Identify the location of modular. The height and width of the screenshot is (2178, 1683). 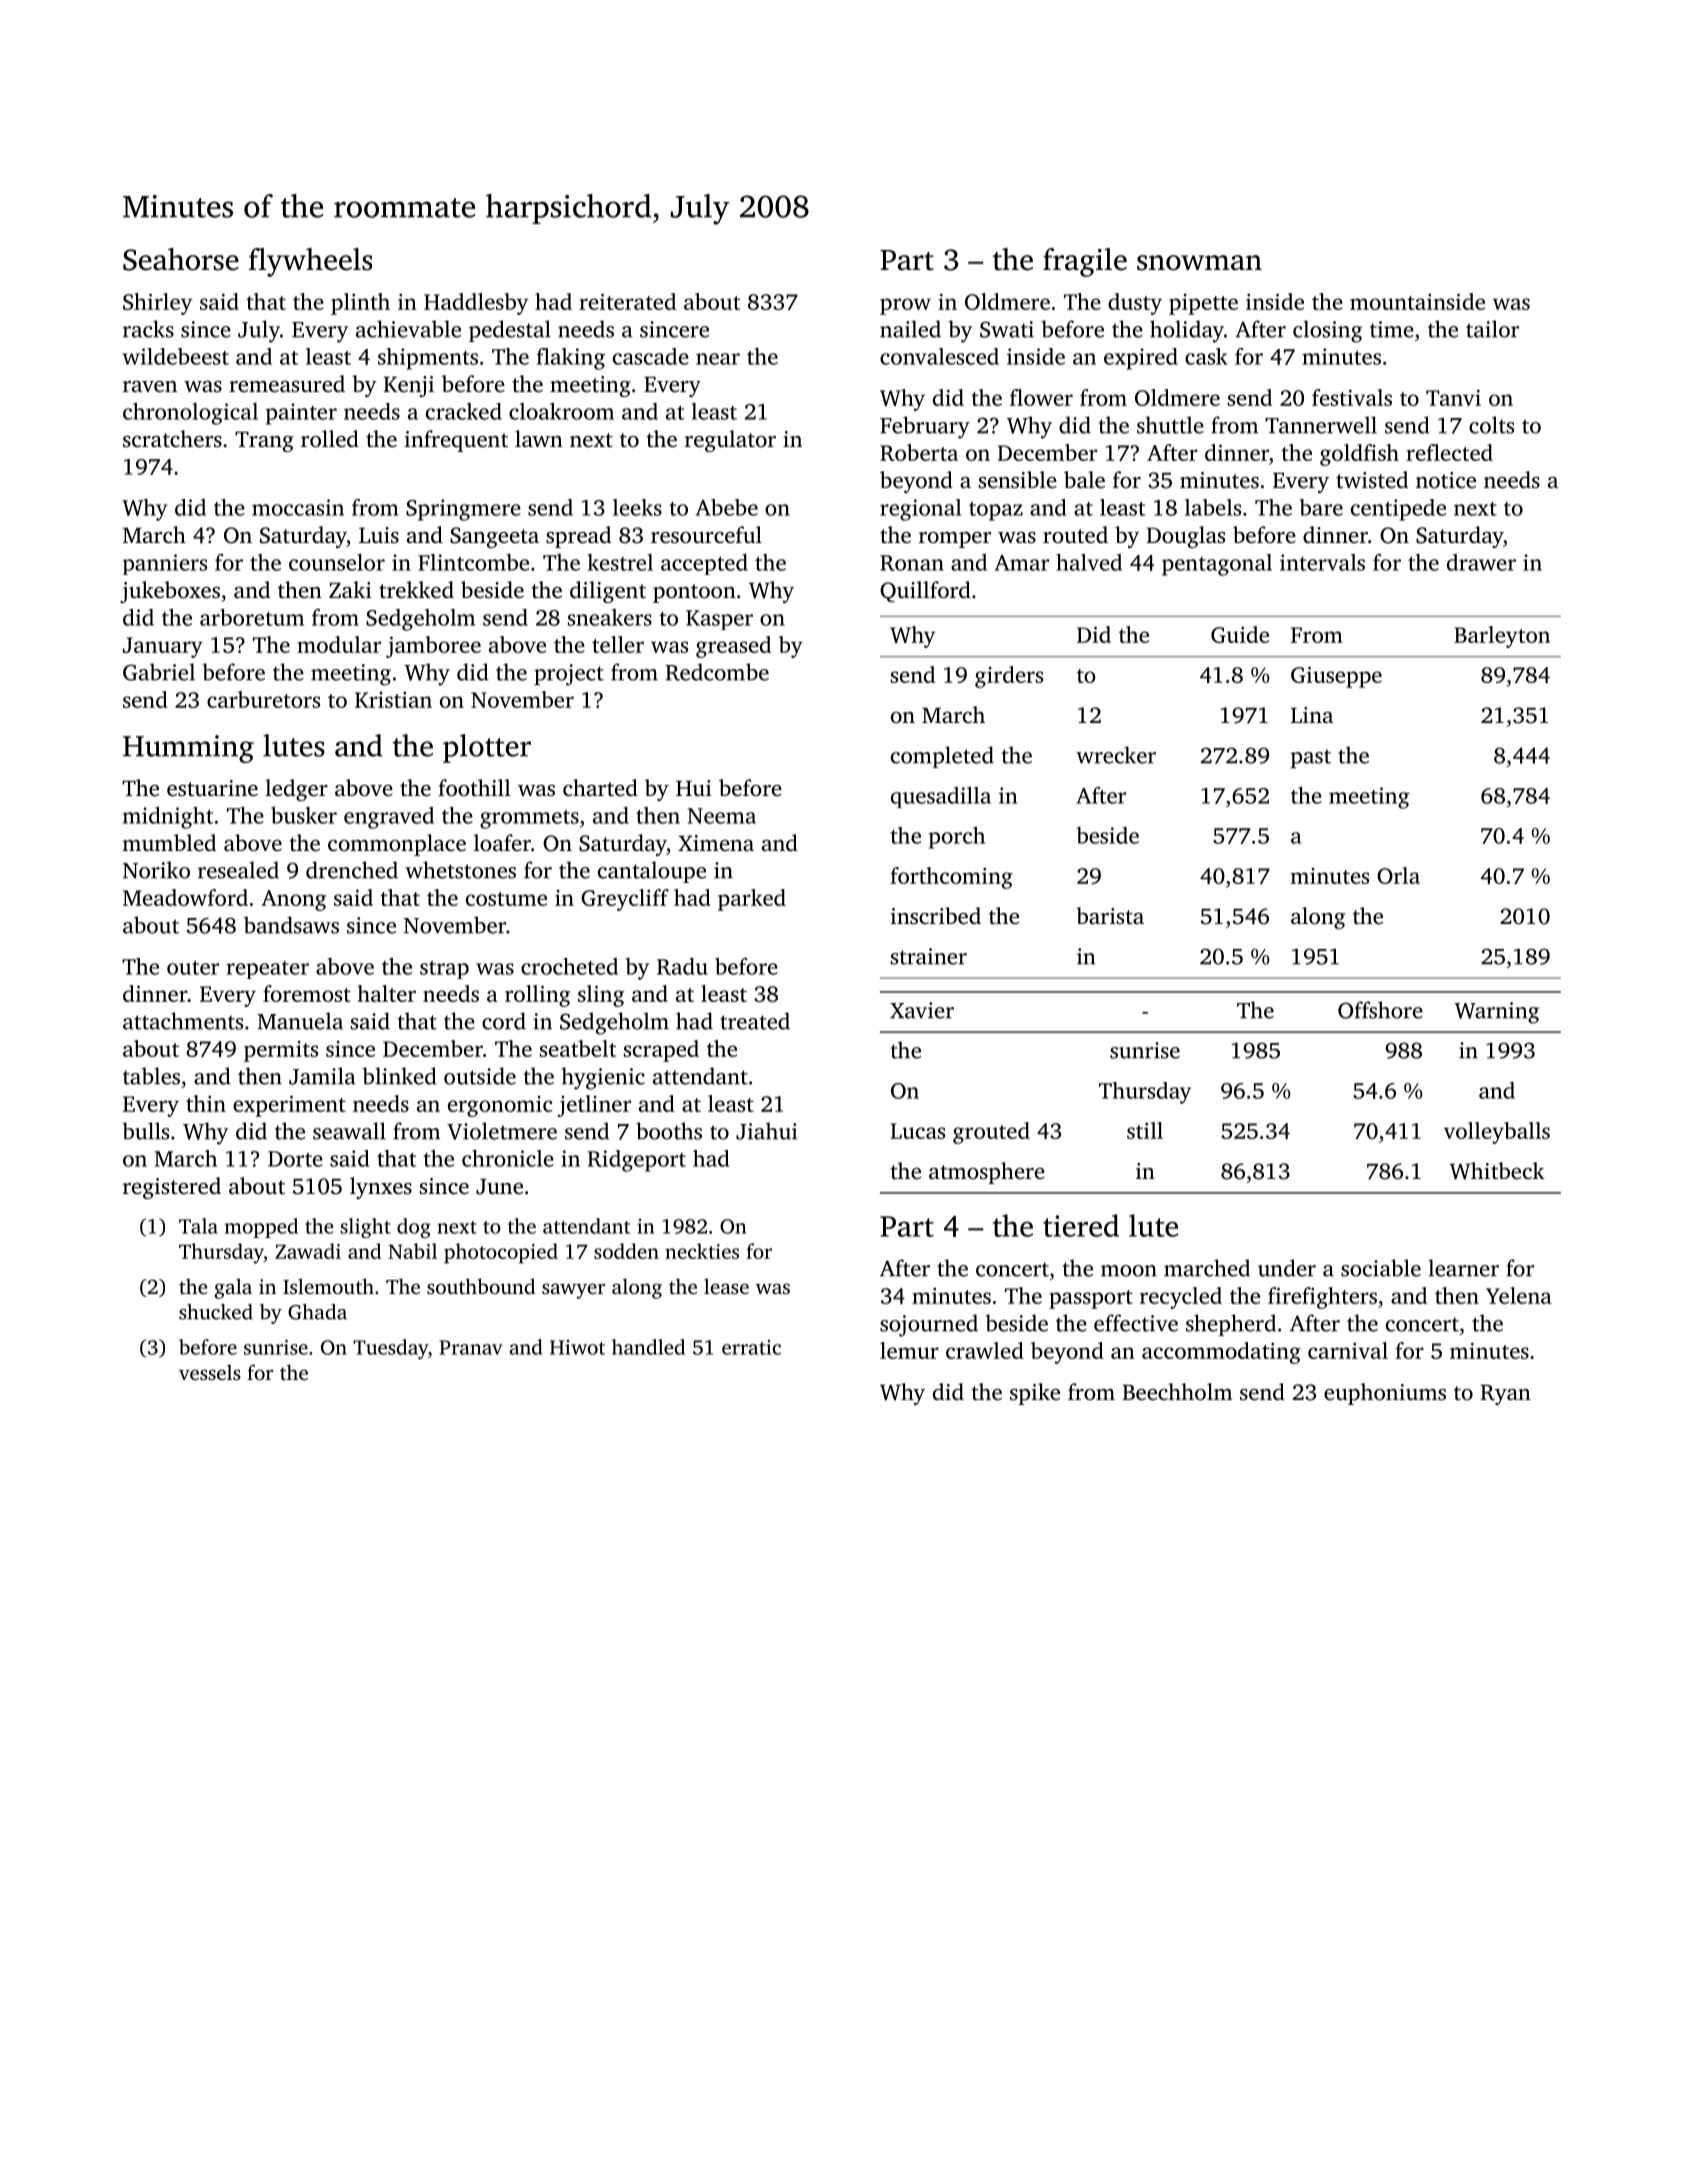
(339, 644).
